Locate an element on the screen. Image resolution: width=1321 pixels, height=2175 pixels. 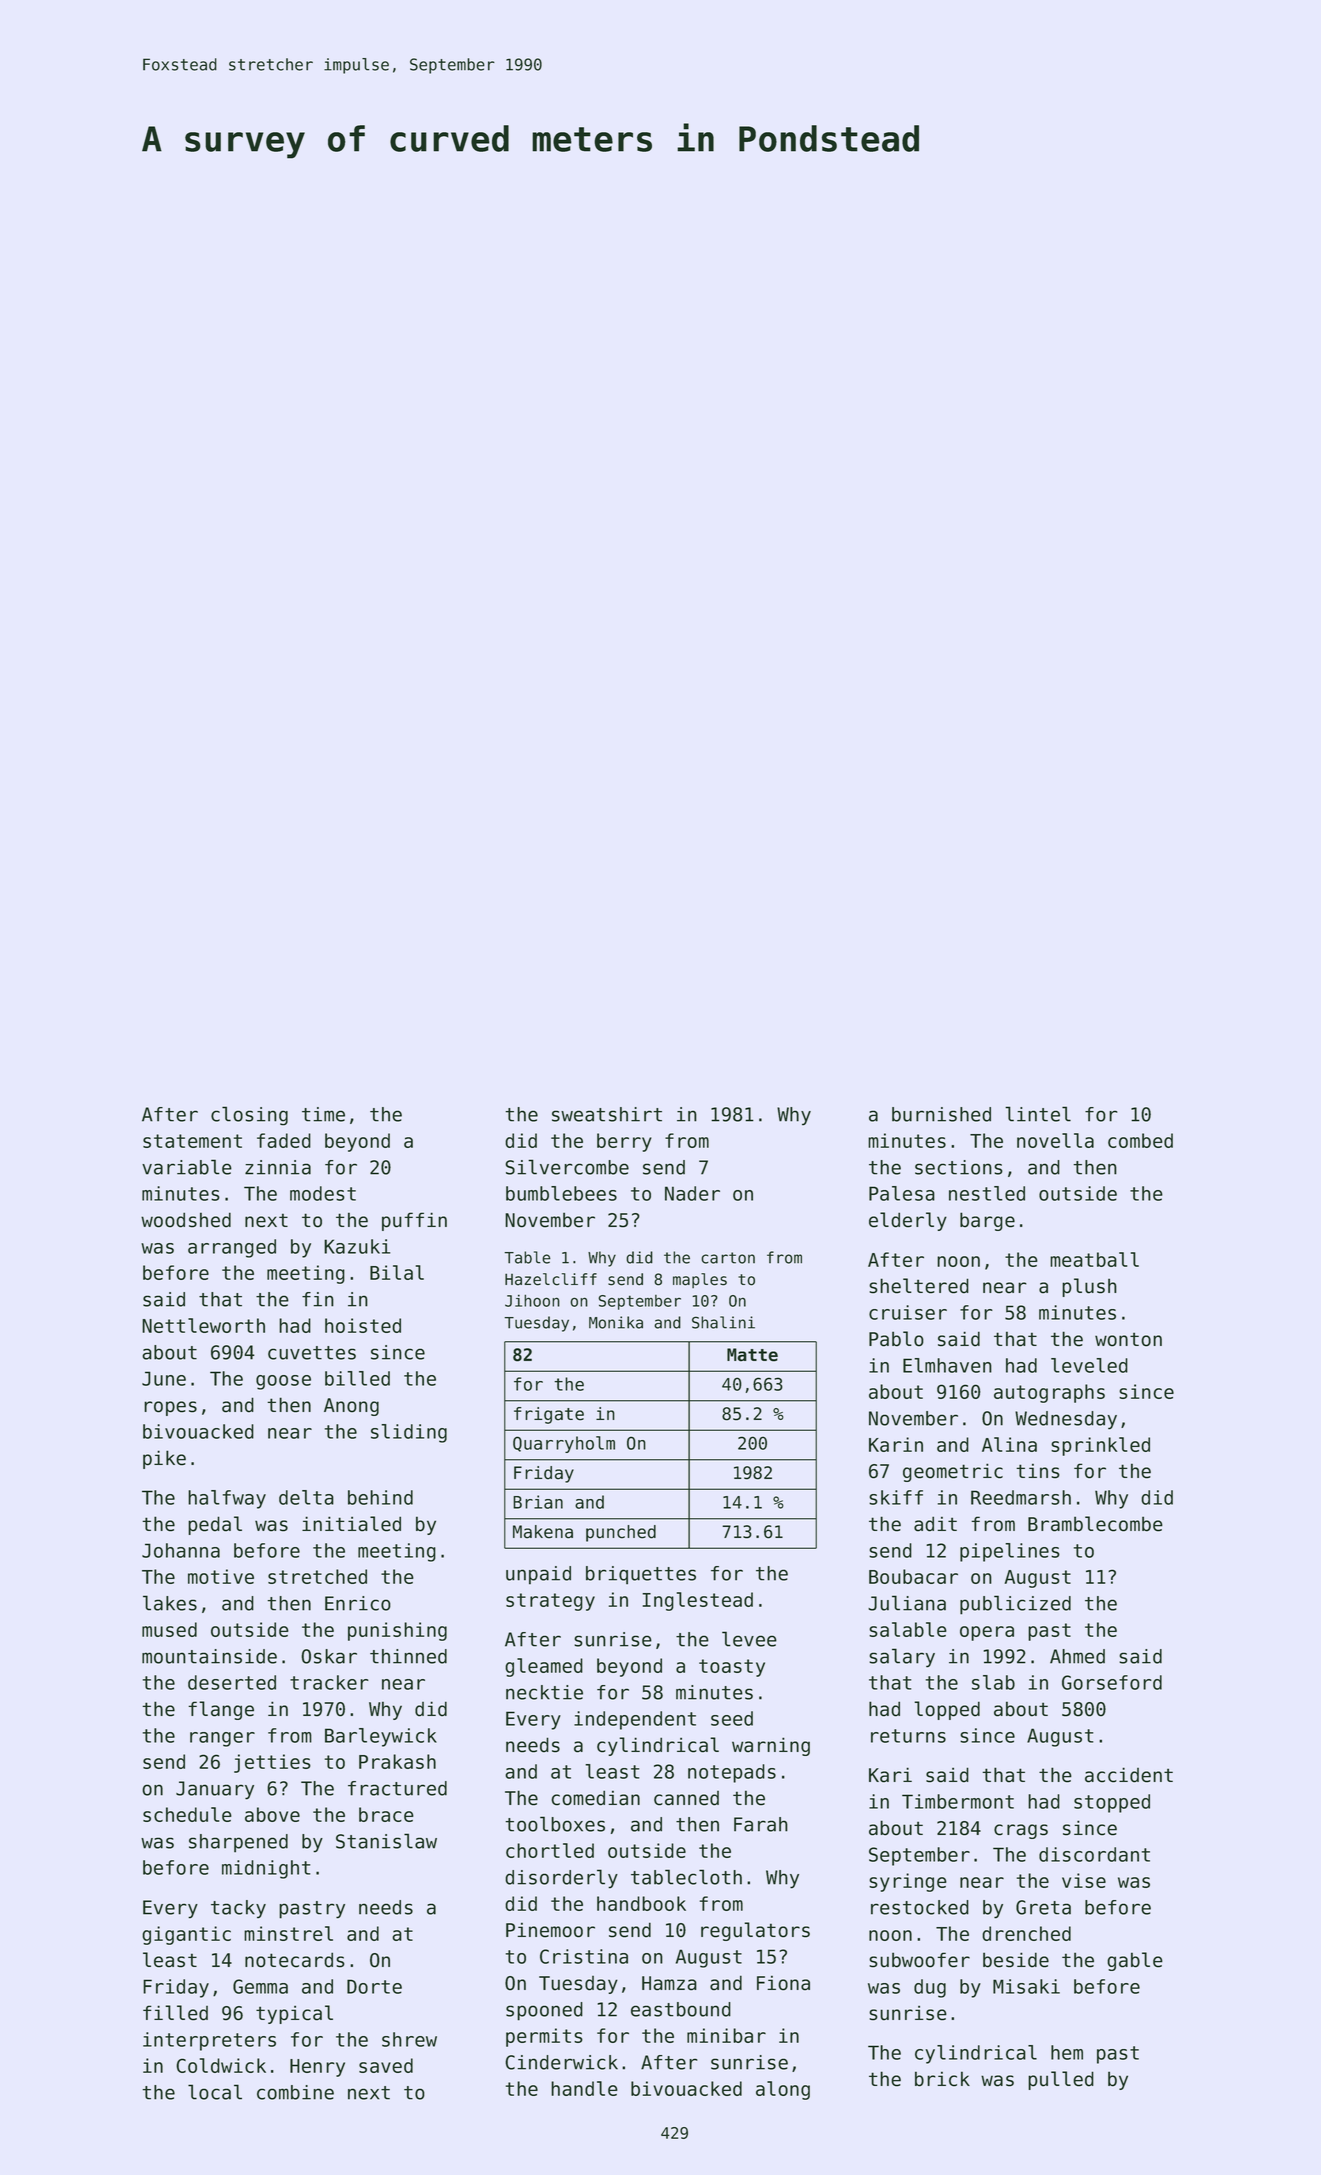
regulators is located at coordinates (755, 1931).
